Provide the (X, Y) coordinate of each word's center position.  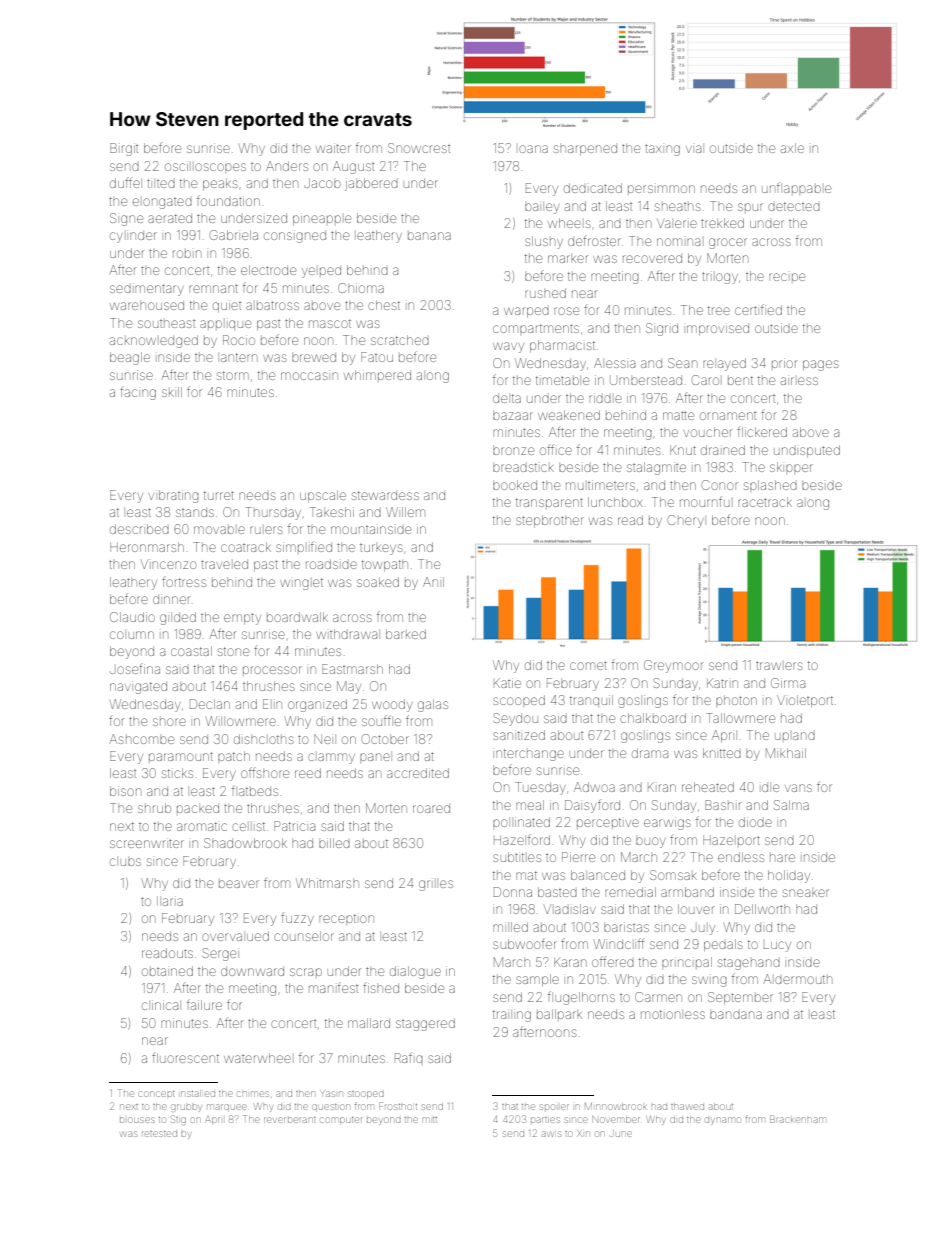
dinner (171, 599)
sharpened (585, 150)
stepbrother (550, 521)
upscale (323, 496)
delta (507, 398)
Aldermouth (797, 979)
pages (821, 365)
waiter (333, 148)
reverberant (290, 1120)
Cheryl (686, 521)
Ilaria (170, 901)
